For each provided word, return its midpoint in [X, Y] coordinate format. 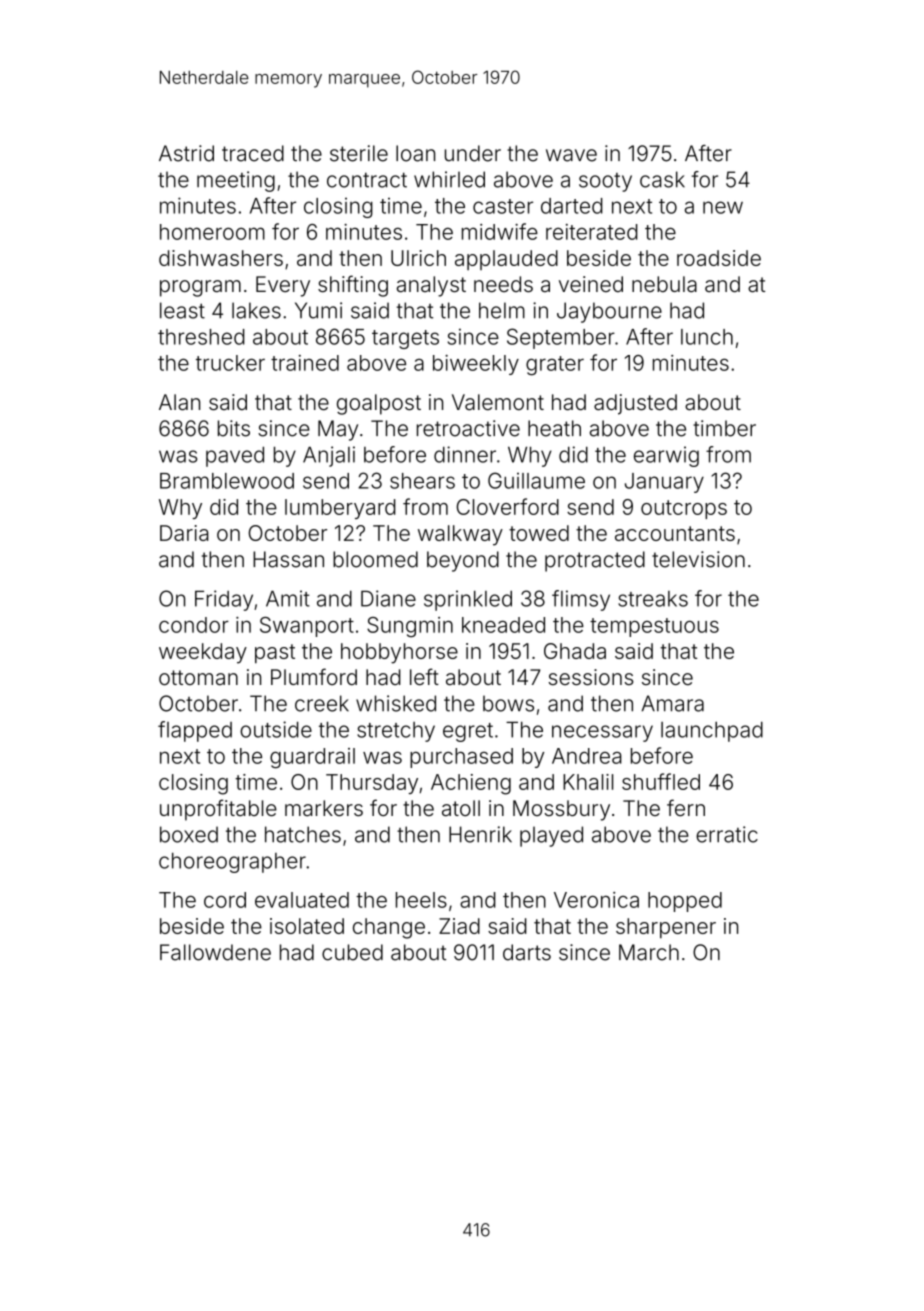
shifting [353, 286]
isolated [307, 926]
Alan [179, 402]
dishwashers [221, 258]
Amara [673, 703]
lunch [707, 337]
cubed [352, 952]
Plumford [314, 676]
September [561, 338]
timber [724, 428]
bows [508, 703]
